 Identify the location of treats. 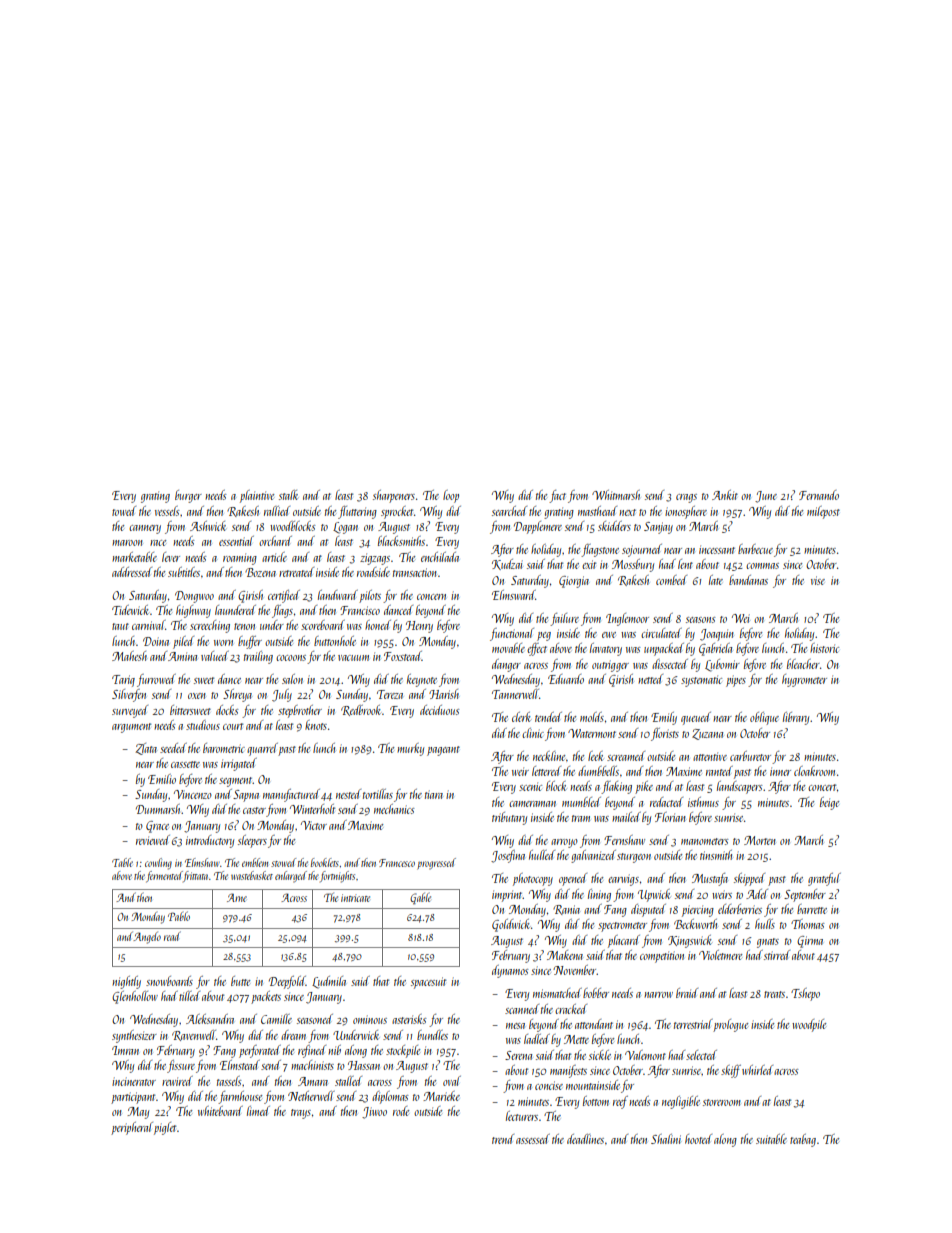
(774, 994).
